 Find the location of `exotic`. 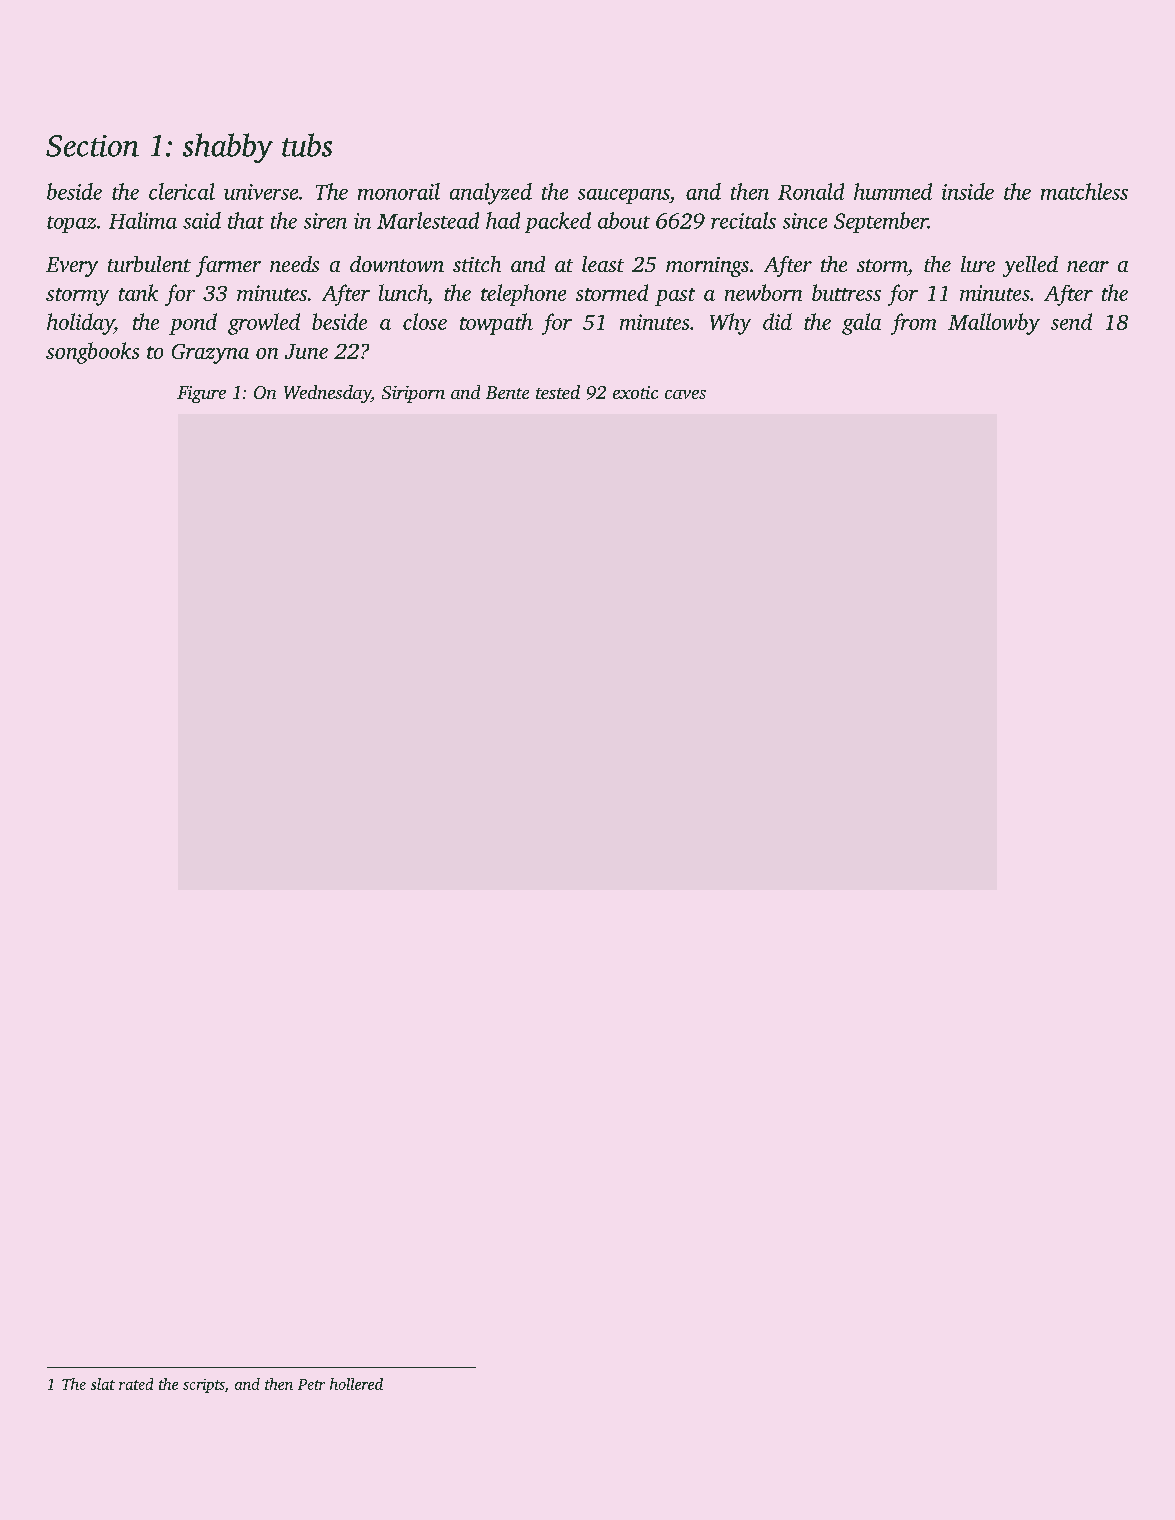

exotic is located at coordinates (635, 392).
